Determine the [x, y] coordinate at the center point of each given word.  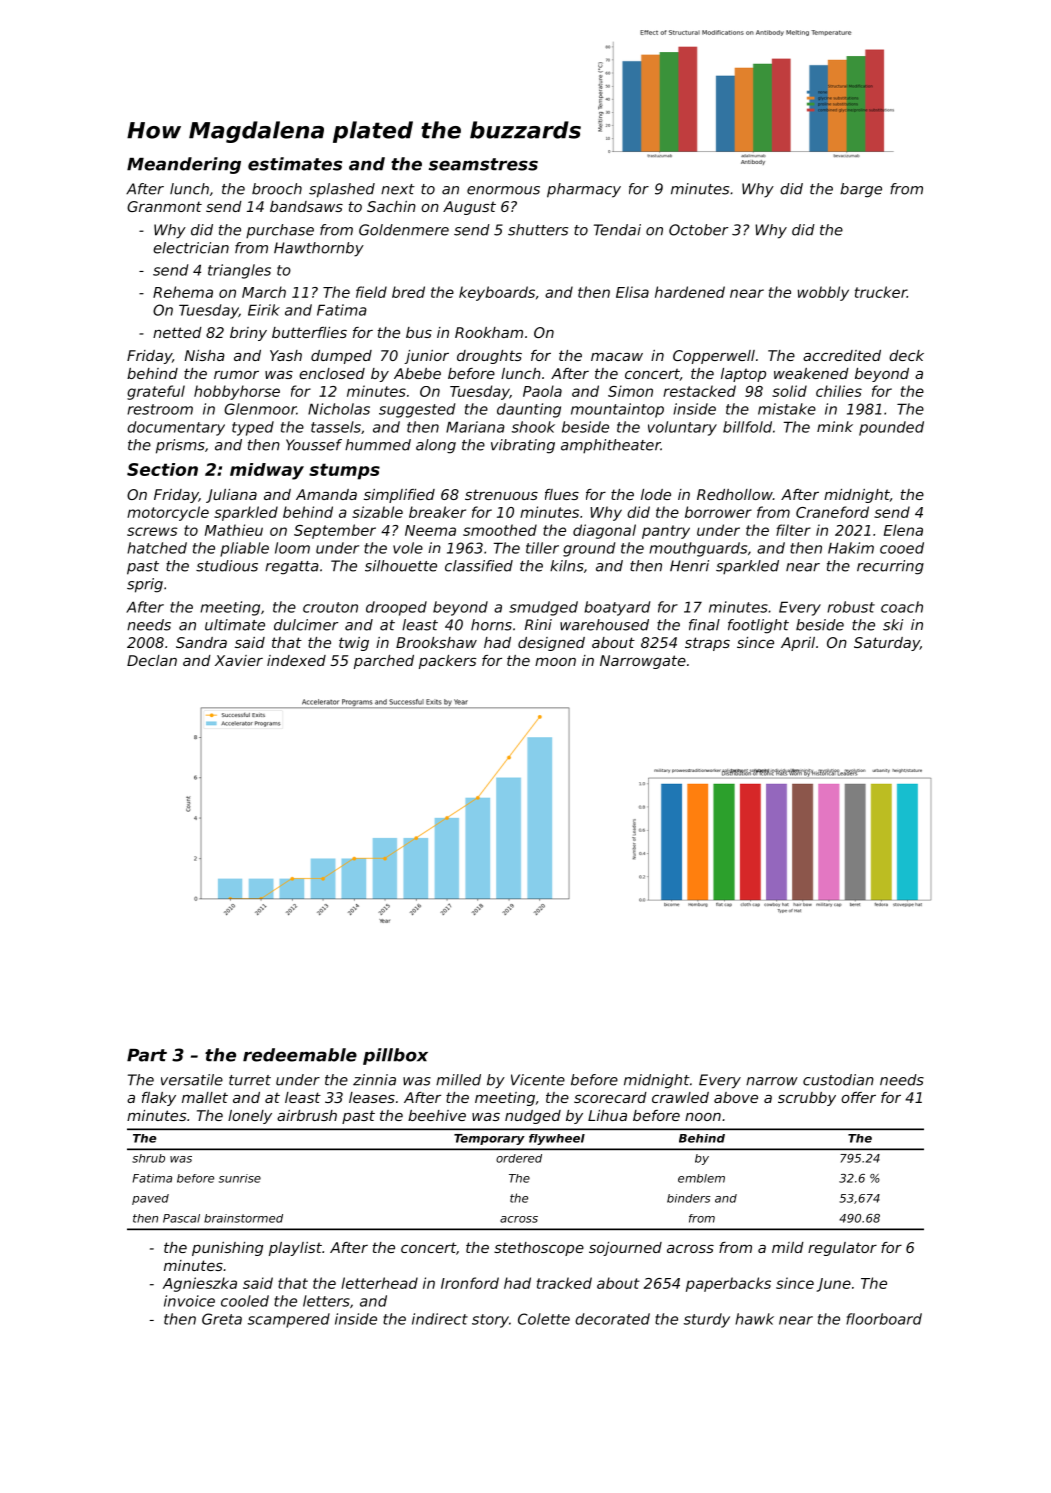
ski [893, 625]
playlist [295, 1249]
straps [707, 644]
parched [384, 662]
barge [861, 190]
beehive [437, 1115]
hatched [157, 548]
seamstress [483, 164]
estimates [295, 164]
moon [555, 662]
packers [448, 662]
